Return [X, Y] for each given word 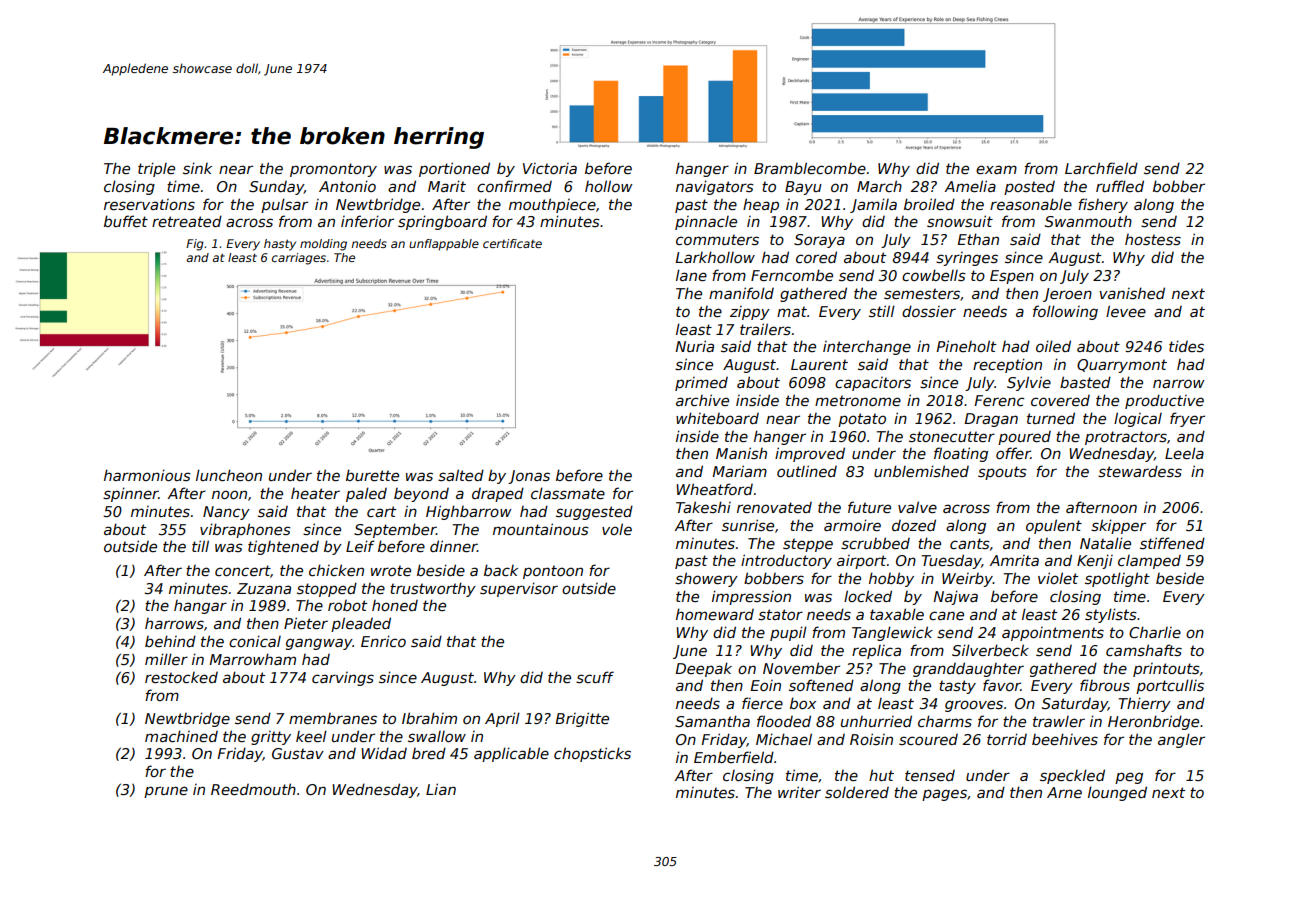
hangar [200, 607]
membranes [333, 718]
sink [197, 168]
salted [461, 475]
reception [1007, 365]
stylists [1111, 615]
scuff [595, 677]
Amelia [970, 186]
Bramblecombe [810, 168]
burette [372, 475]
